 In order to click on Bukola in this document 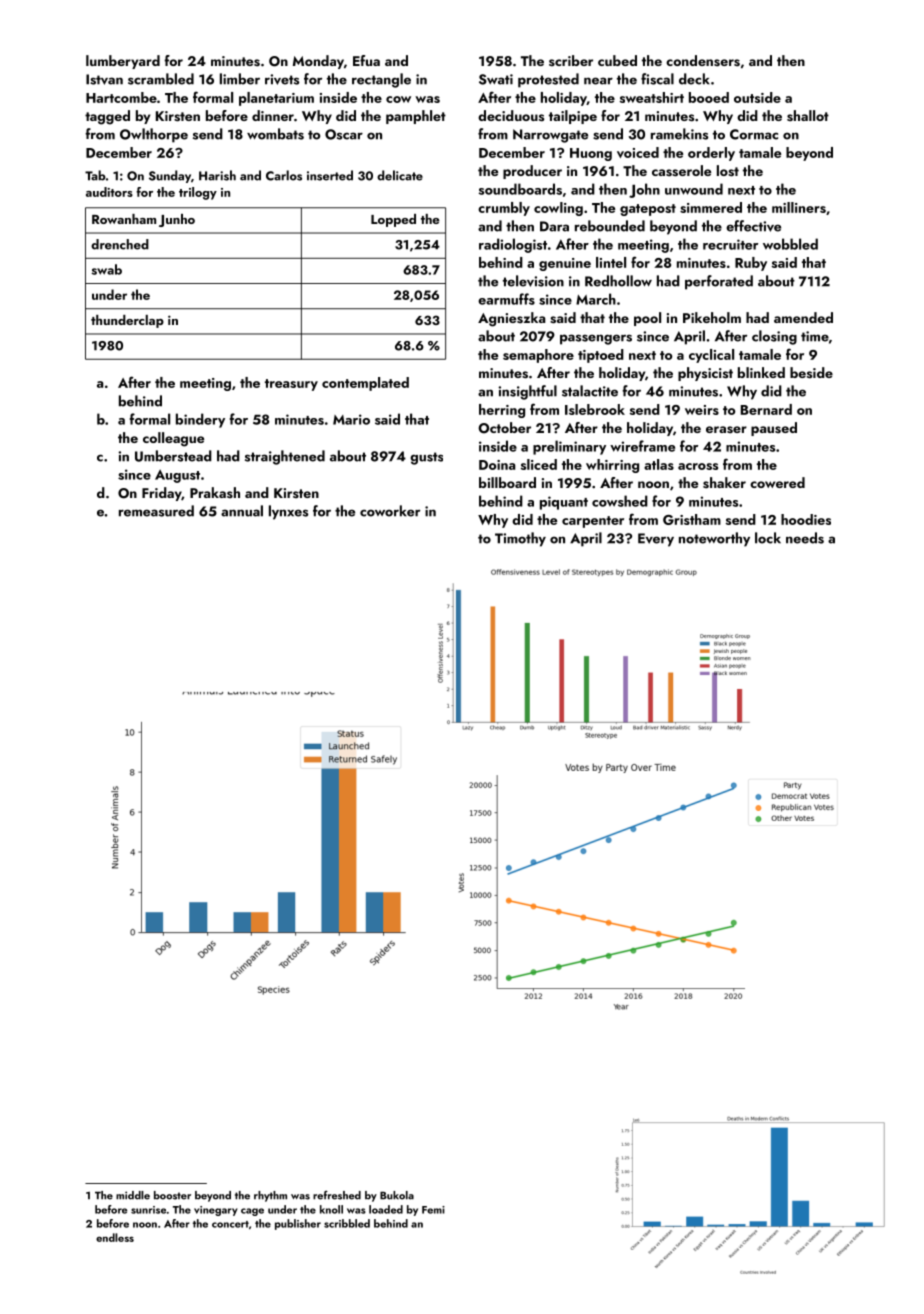, I will do `click(397, 1195)`.
